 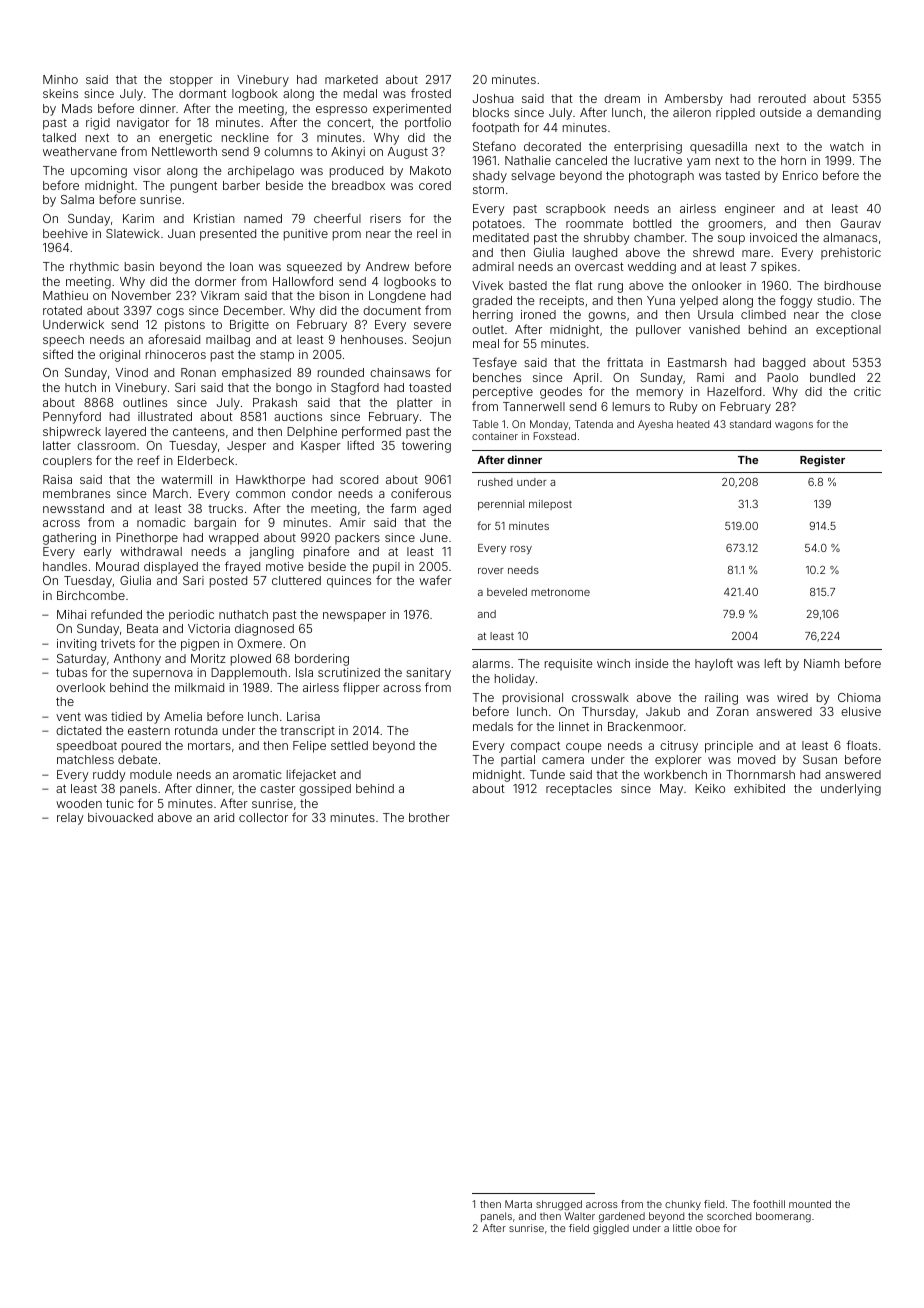 I want to click on decorated, so click(x=552, y=146).
